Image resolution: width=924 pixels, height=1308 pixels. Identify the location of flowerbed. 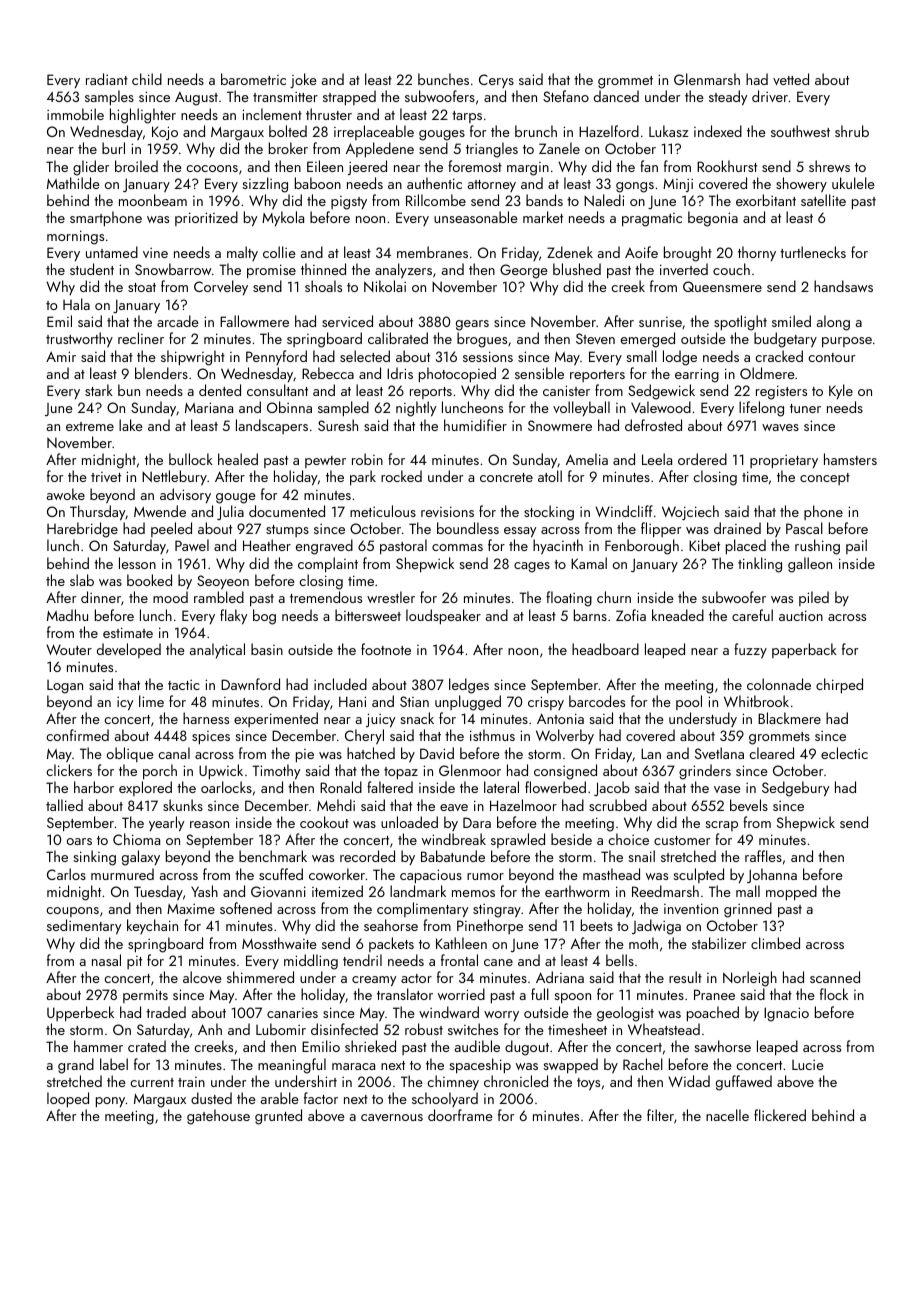
(555, 787).
